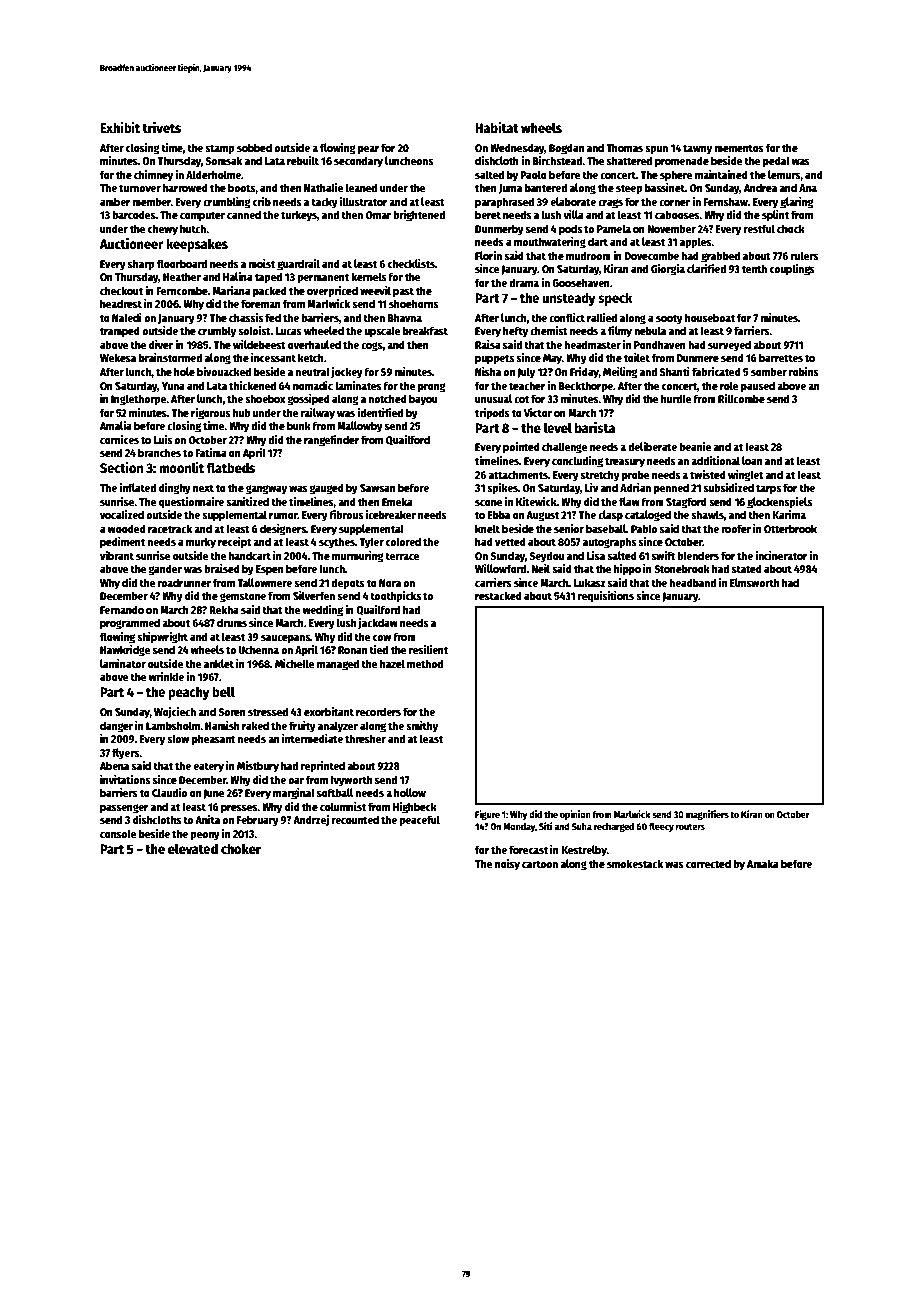  Describe the element at coordinates (636, 476) in the image. I see `probe` at that location.
